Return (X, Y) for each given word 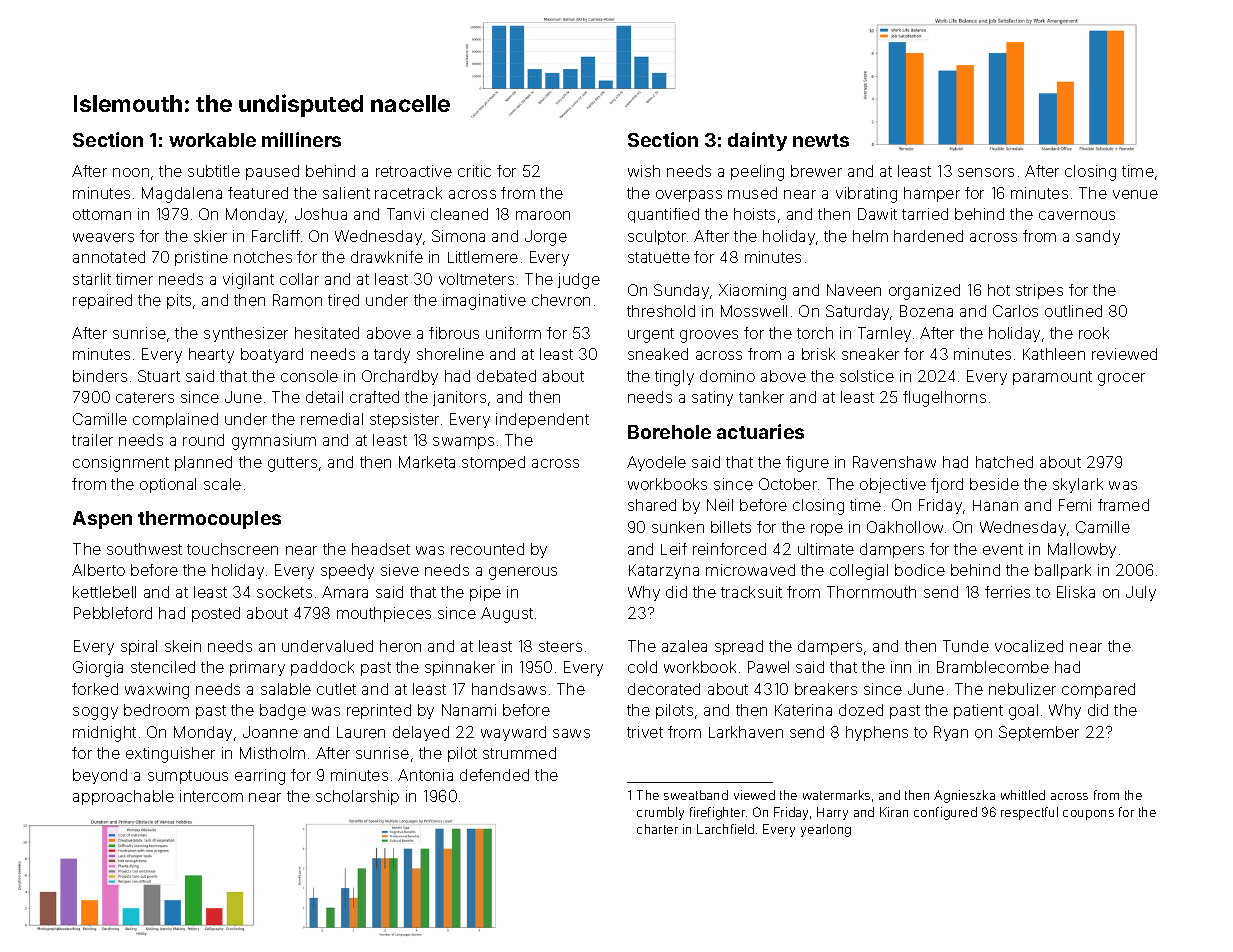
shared (652, 505)
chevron (561, 300)
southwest (144, 549)
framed (1123, 505)
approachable (123, 797)
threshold (661, 311)
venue (1135, 194)
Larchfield (725, 829)
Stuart (159, 376)
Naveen (854, 290)
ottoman (102, 214)
